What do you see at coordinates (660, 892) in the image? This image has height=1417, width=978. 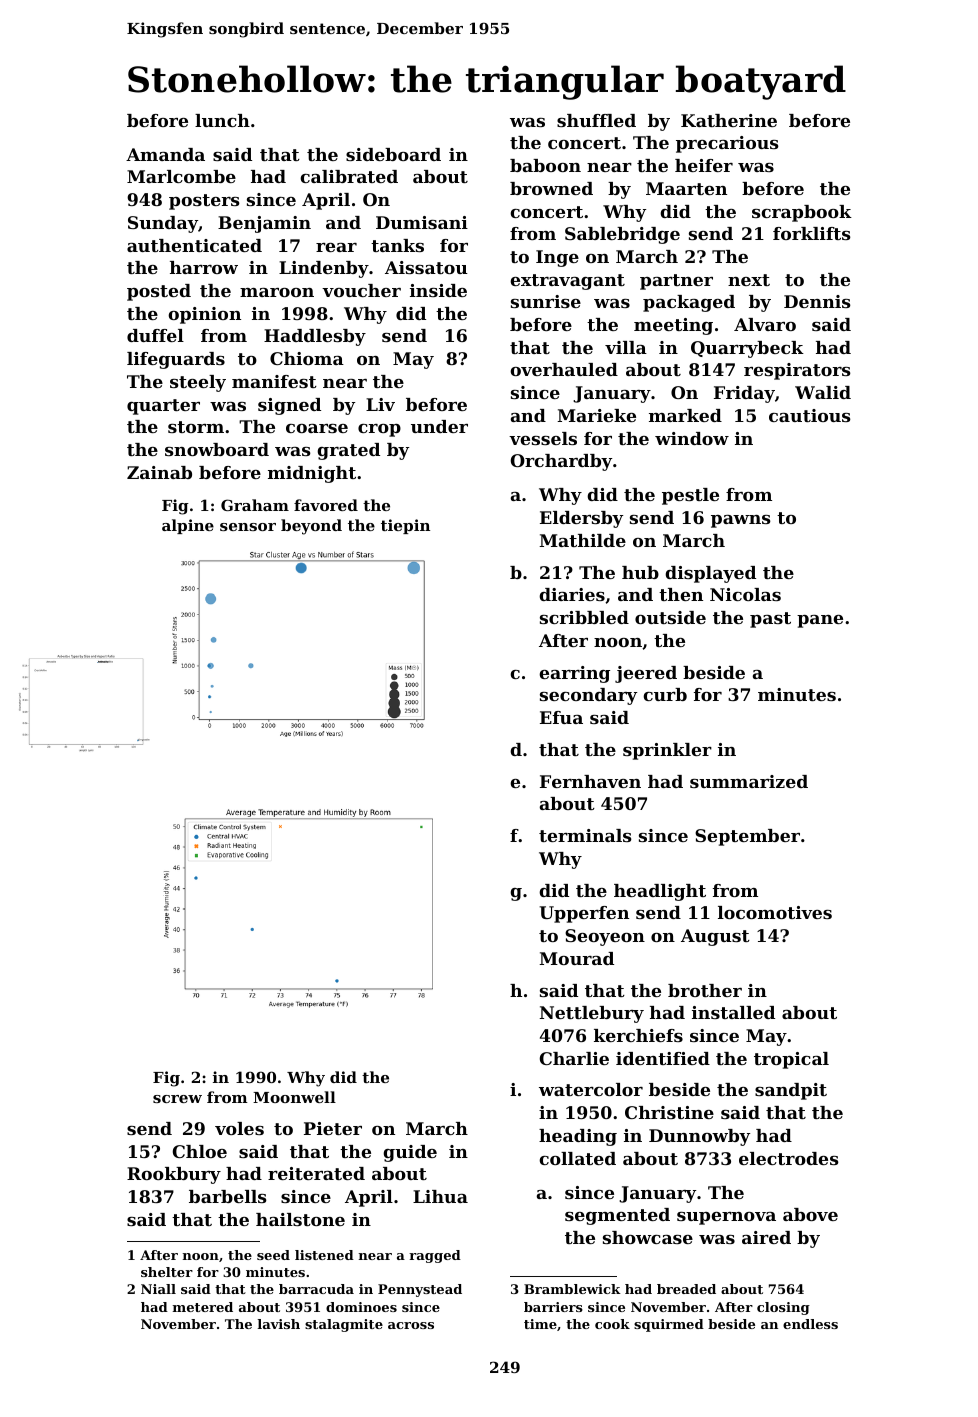 I see `headlight` at bounding box center [660, 892].
